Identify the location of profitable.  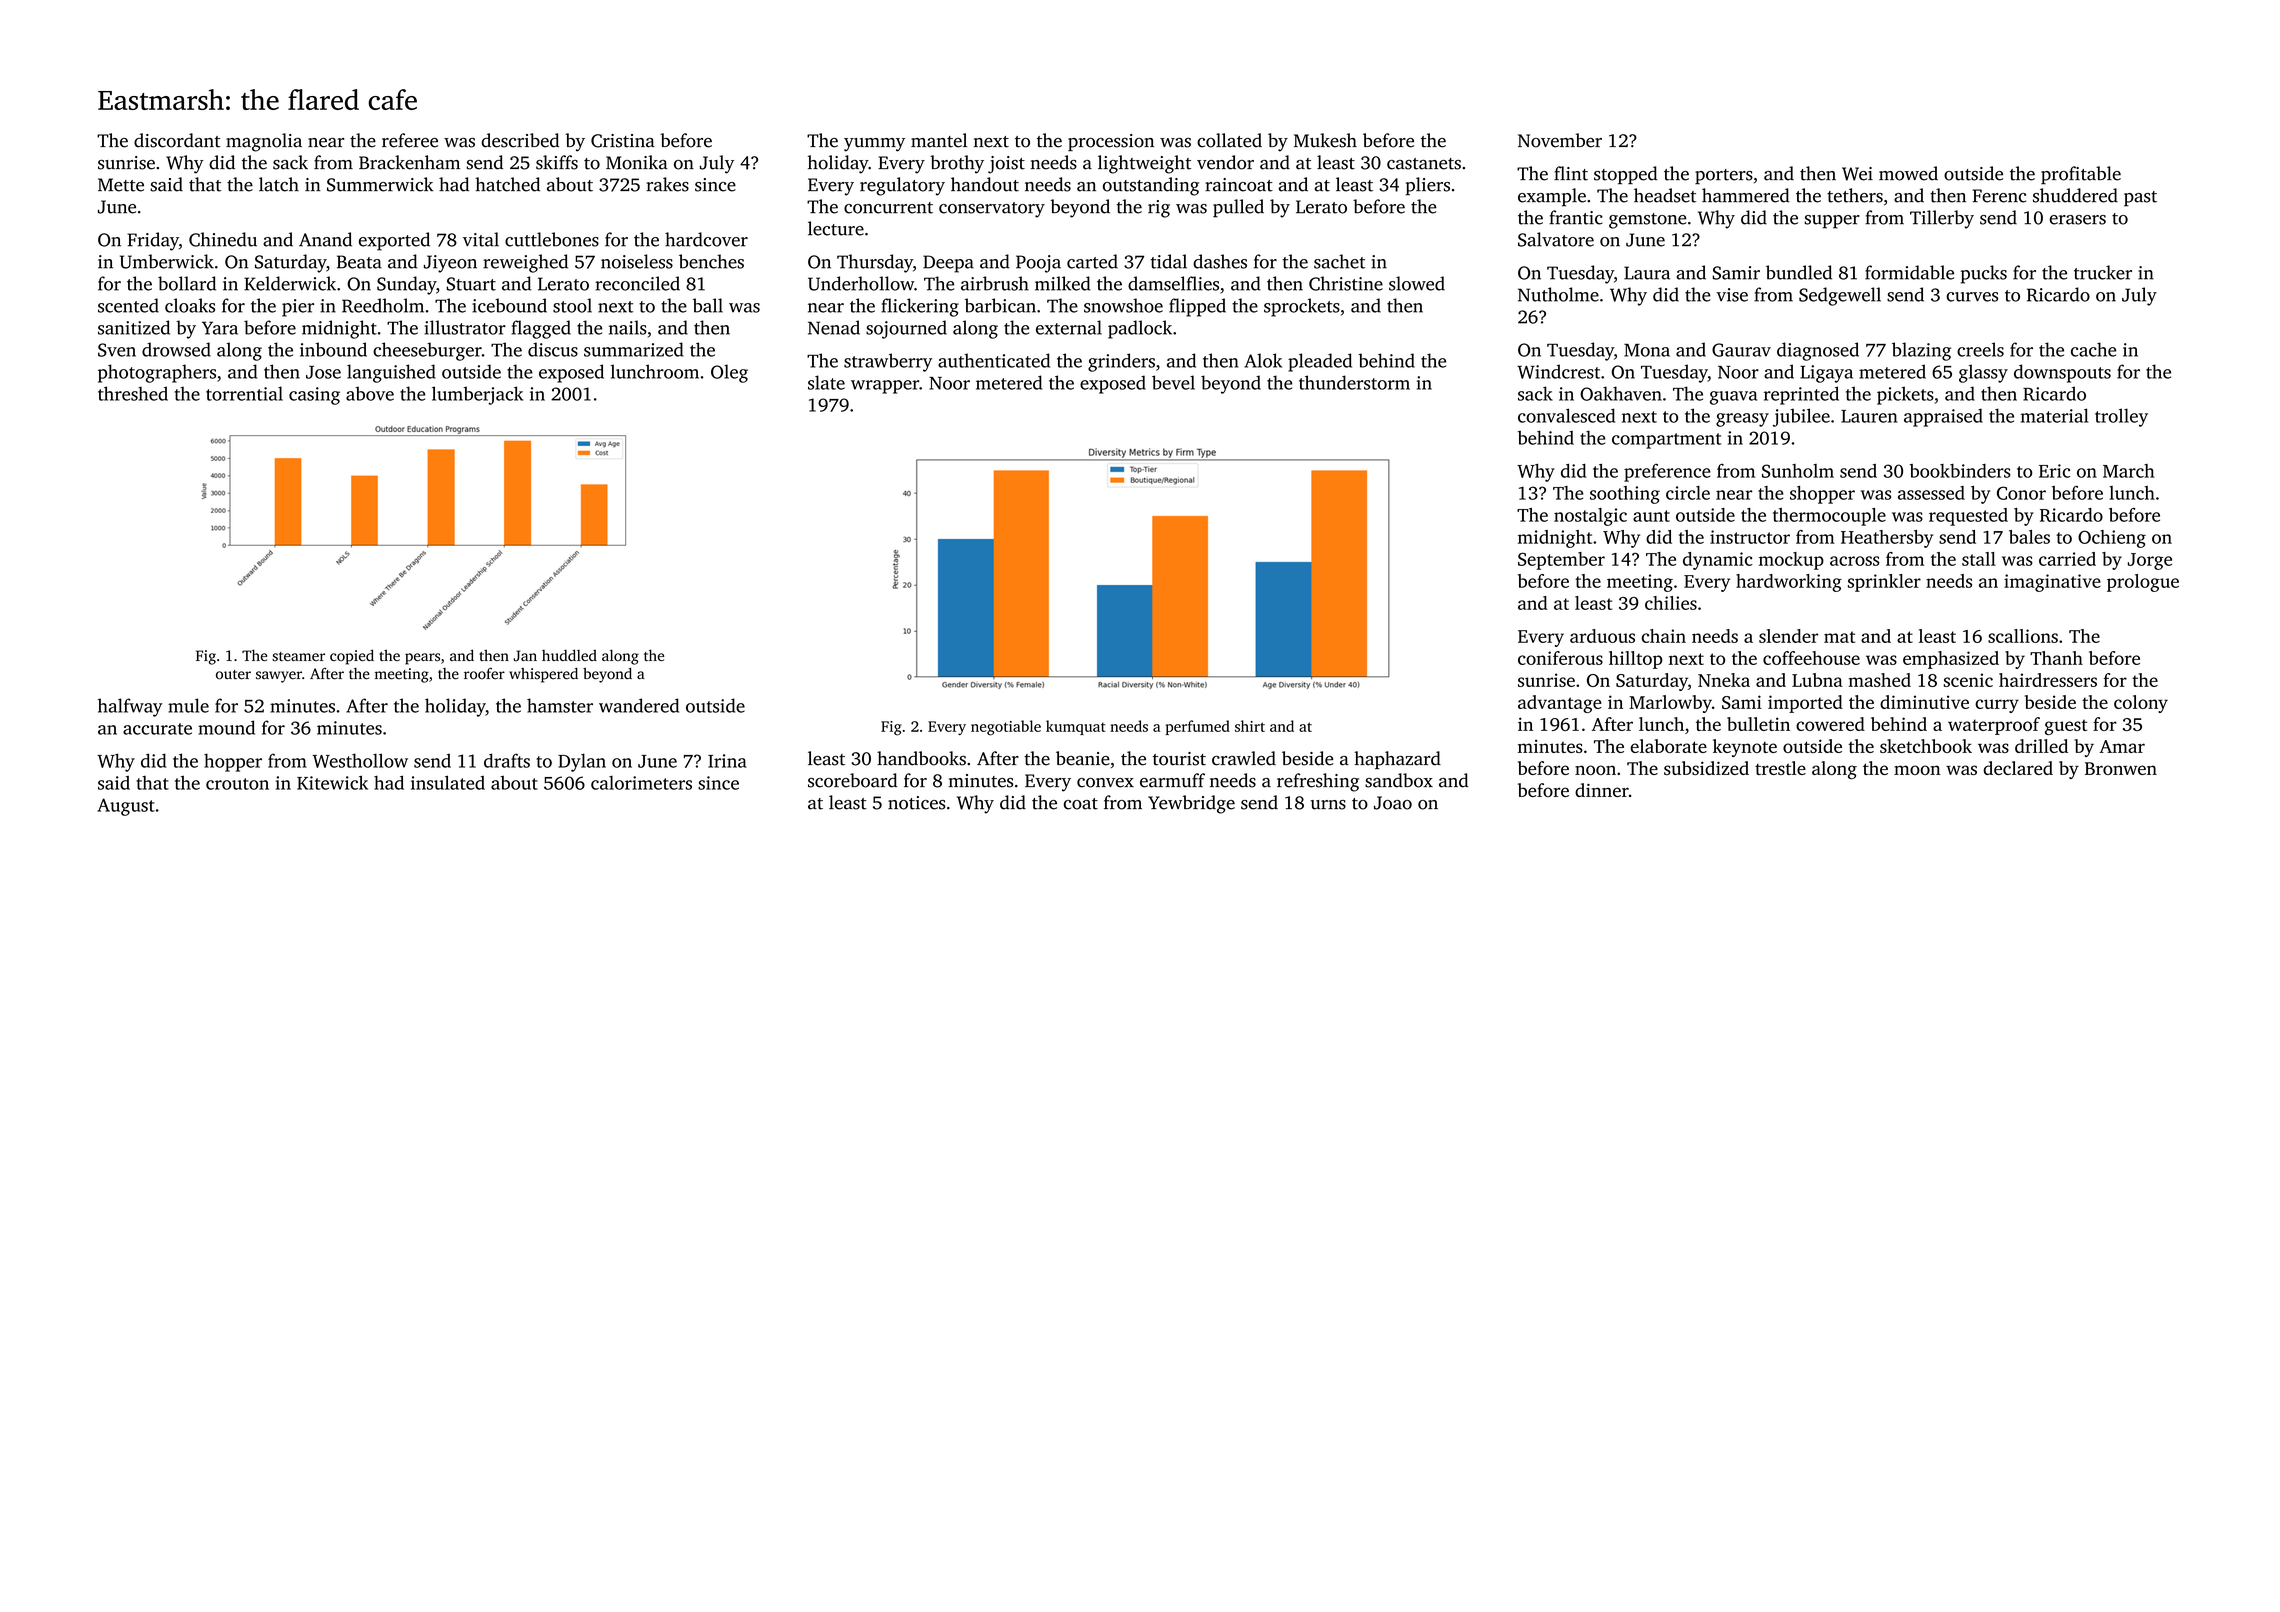
(2081, 175).
